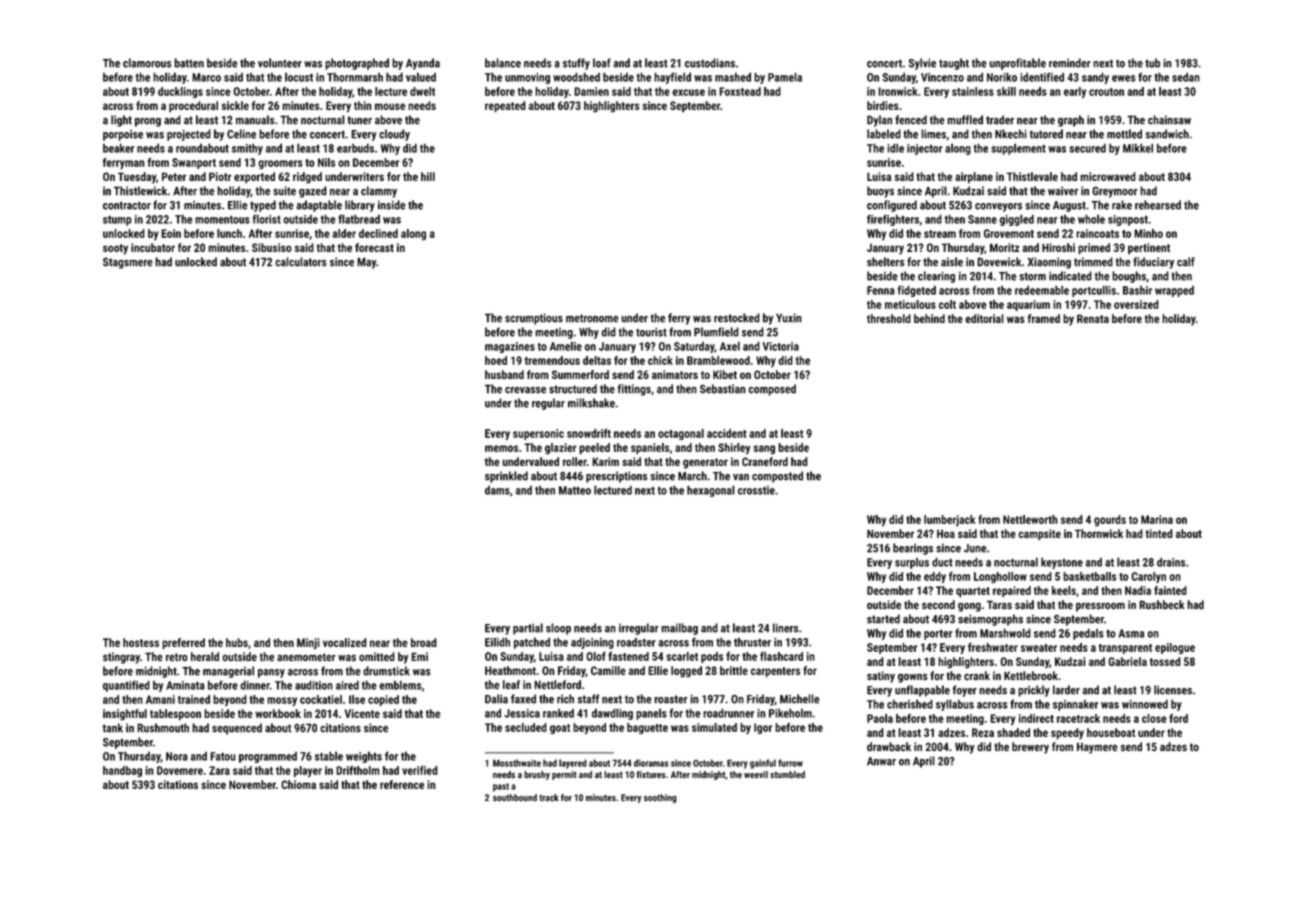  What do you see at coordinates (497, 490) in the screenshot?
I see `dams` at bounding box center [497, 490].
